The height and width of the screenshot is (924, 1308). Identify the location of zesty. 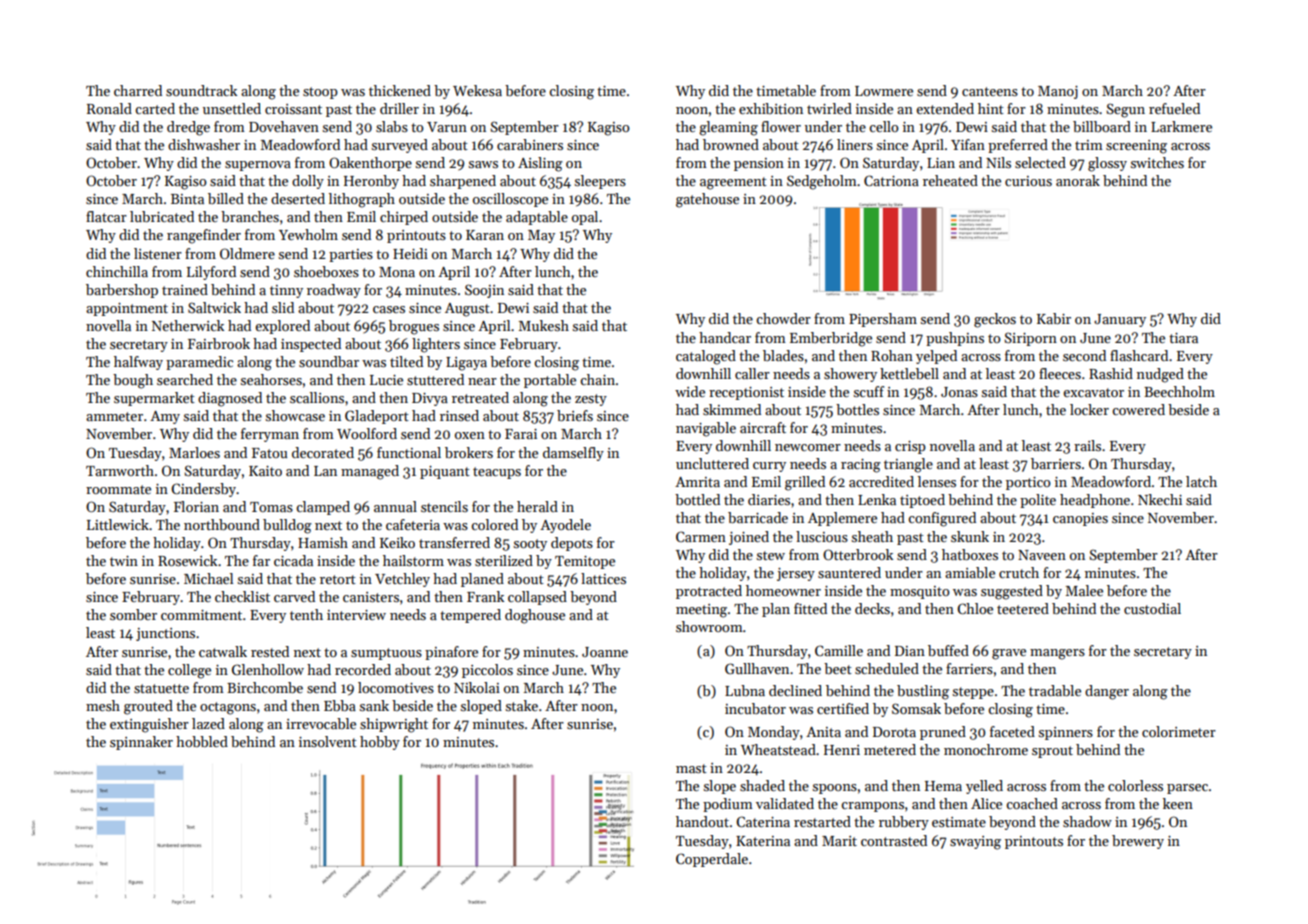
(591, 400).
